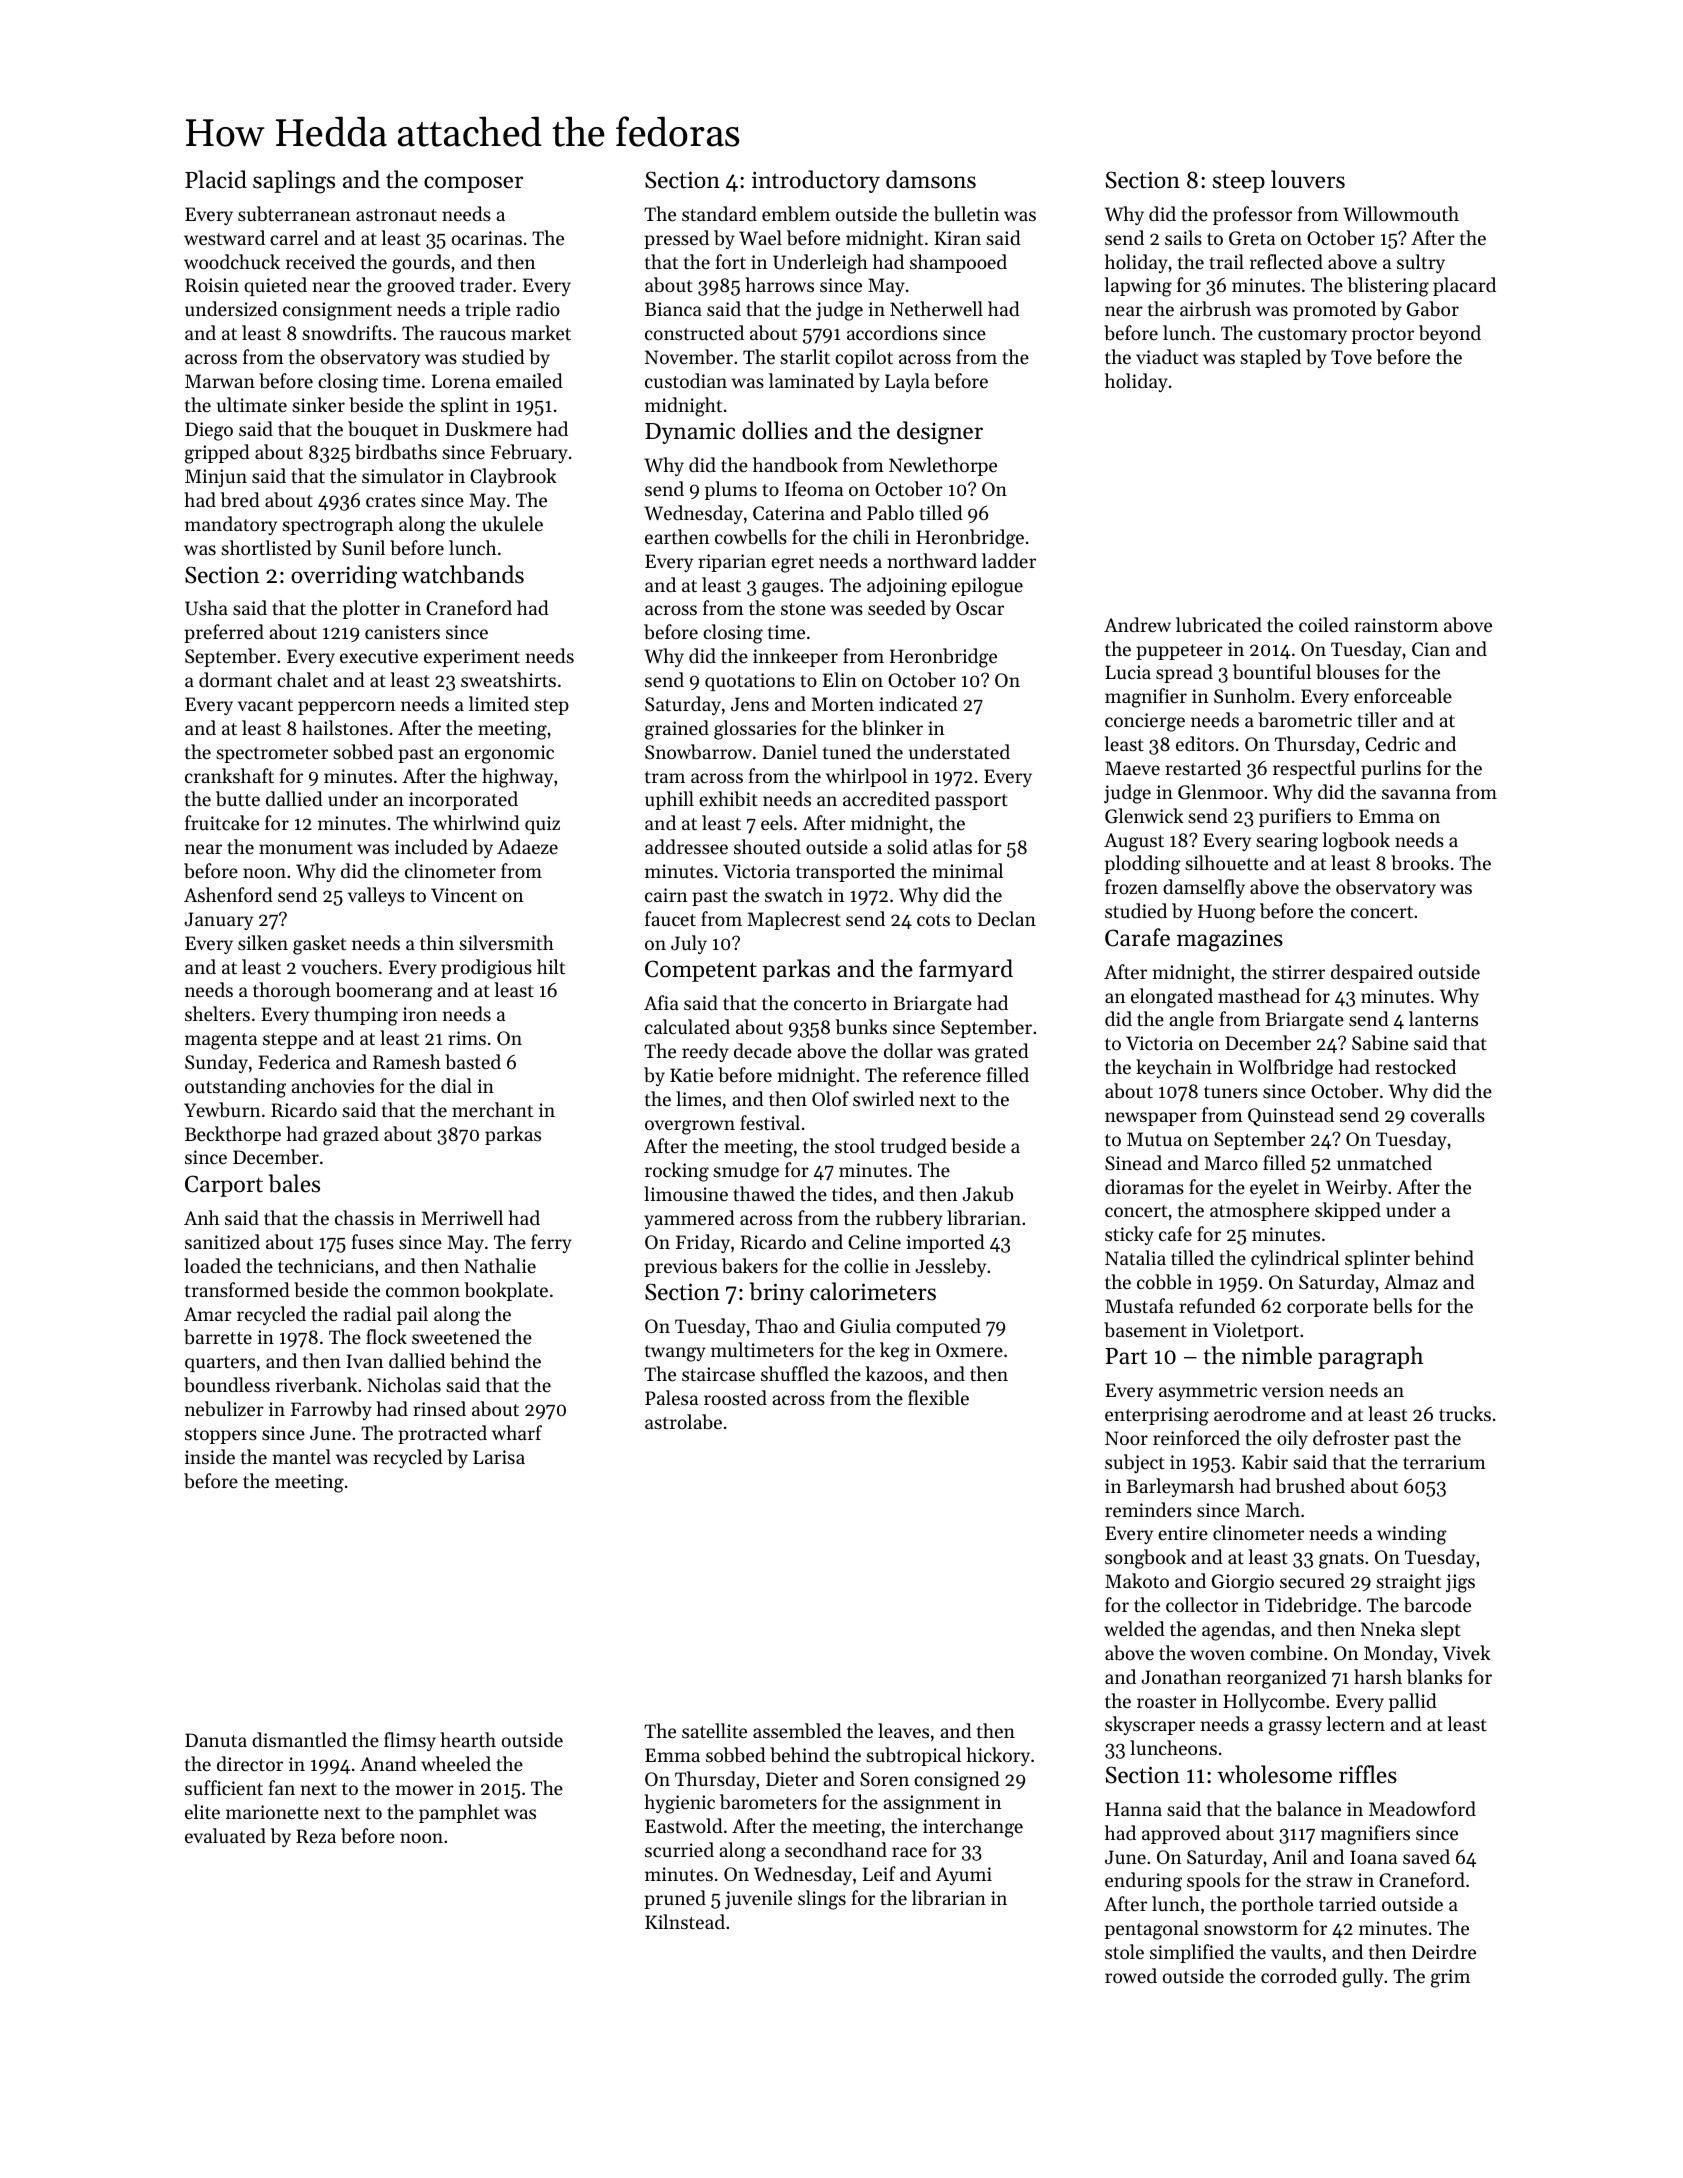 The width and height of the screenshot is (1683, 2178). Describe the element at coordinates (1308, 179) in the screenshot. I see `louvers` at that location.
